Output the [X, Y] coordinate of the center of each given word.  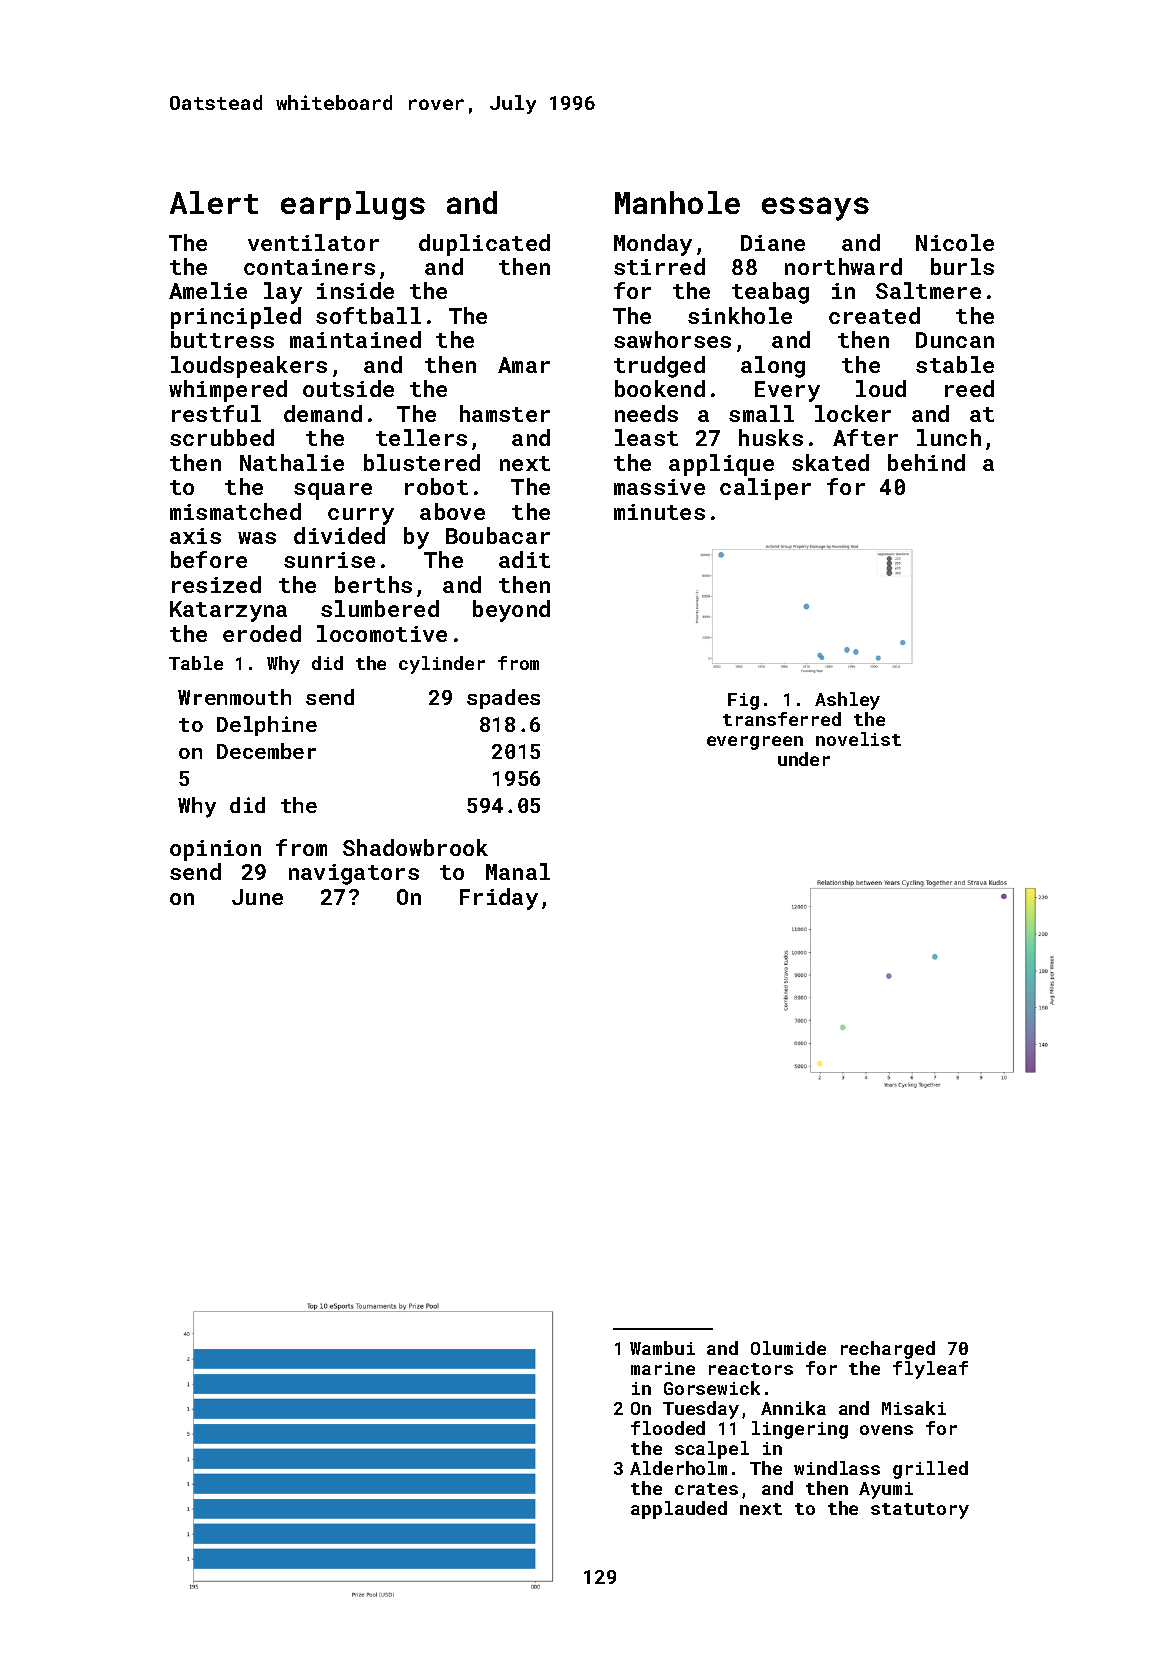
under [804, 759]
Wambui [662, 1348]
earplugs [353, 205]
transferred [782, 719]
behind [926, 462]
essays [815, 209]
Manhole [677, 202]
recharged [888, 1350]
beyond [511, 611]
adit [524, 559]
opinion [215, 850]
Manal [518, 871]
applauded [679, 1510]
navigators [354, 874]
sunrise [329, 560]
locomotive [382, 633]
